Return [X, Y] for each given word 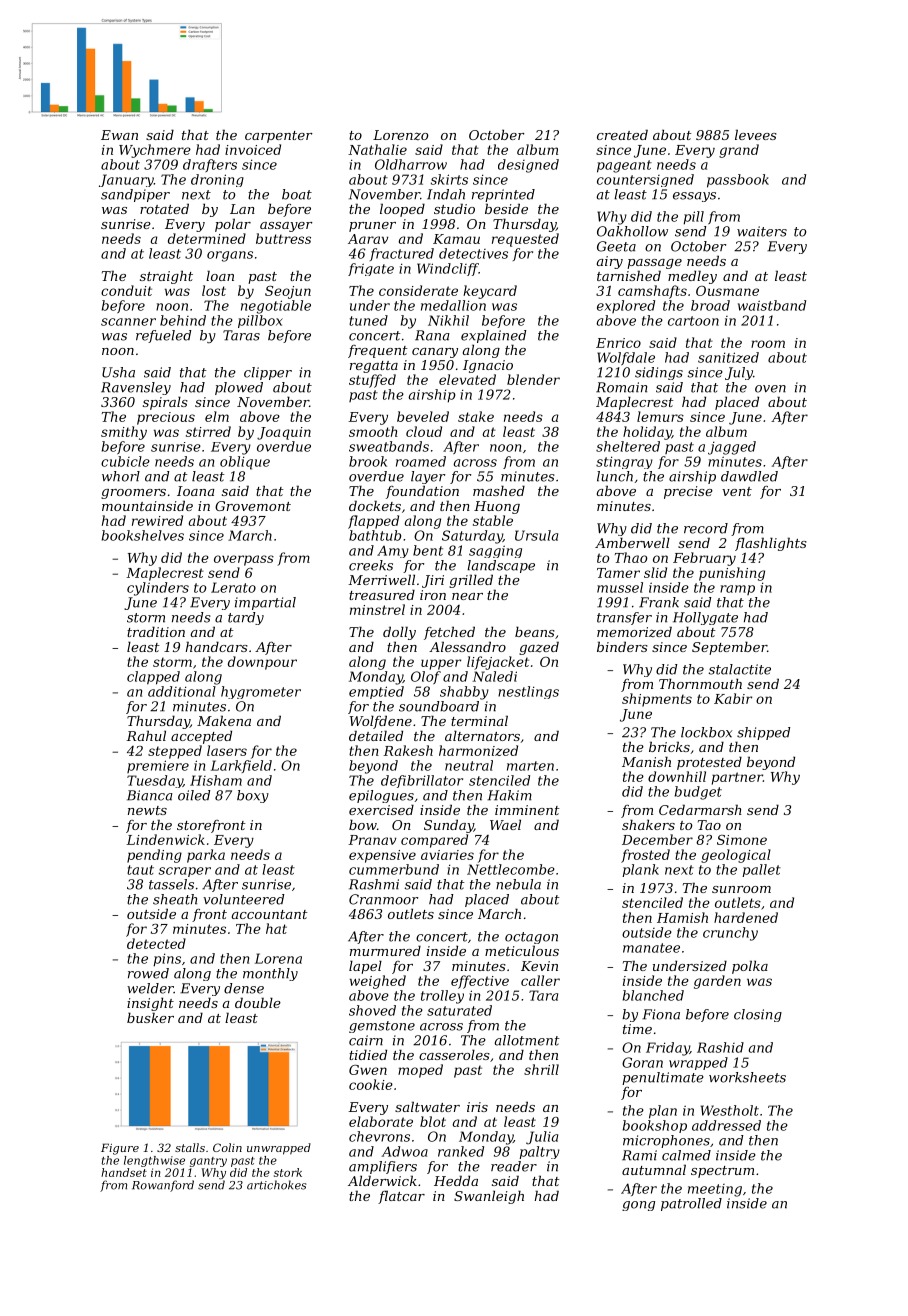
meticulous [522, 950]
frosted [645, 856]
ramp [737, 590]
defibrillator [422, 781]
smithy [124, 433]
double [258, 1002]
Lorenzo [401, 135]
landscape [501, 566]
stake [476, 416]
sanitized [728, 357]
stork [288, 1172]
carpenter [279, 137]
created [622, 134]
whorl [121, 476]
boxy [253, 796]
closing [758, 1015]
